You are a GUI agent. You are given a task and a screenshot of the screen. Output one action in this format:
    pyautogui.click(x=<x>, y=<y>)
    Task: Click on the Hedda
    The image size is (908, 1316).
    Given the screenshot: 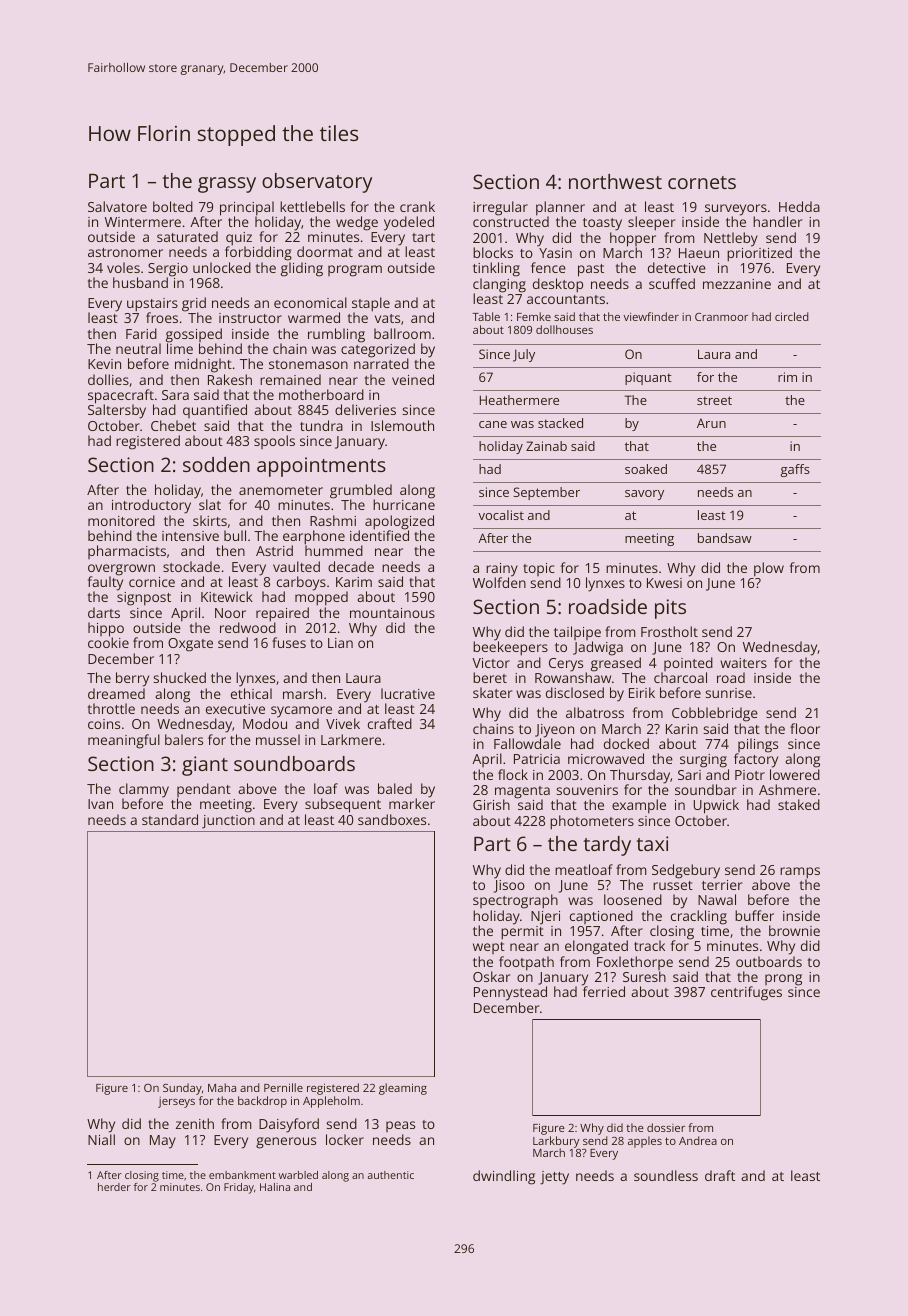 What is the action you would take?
    pyautogui.click(x=799, y=206)
